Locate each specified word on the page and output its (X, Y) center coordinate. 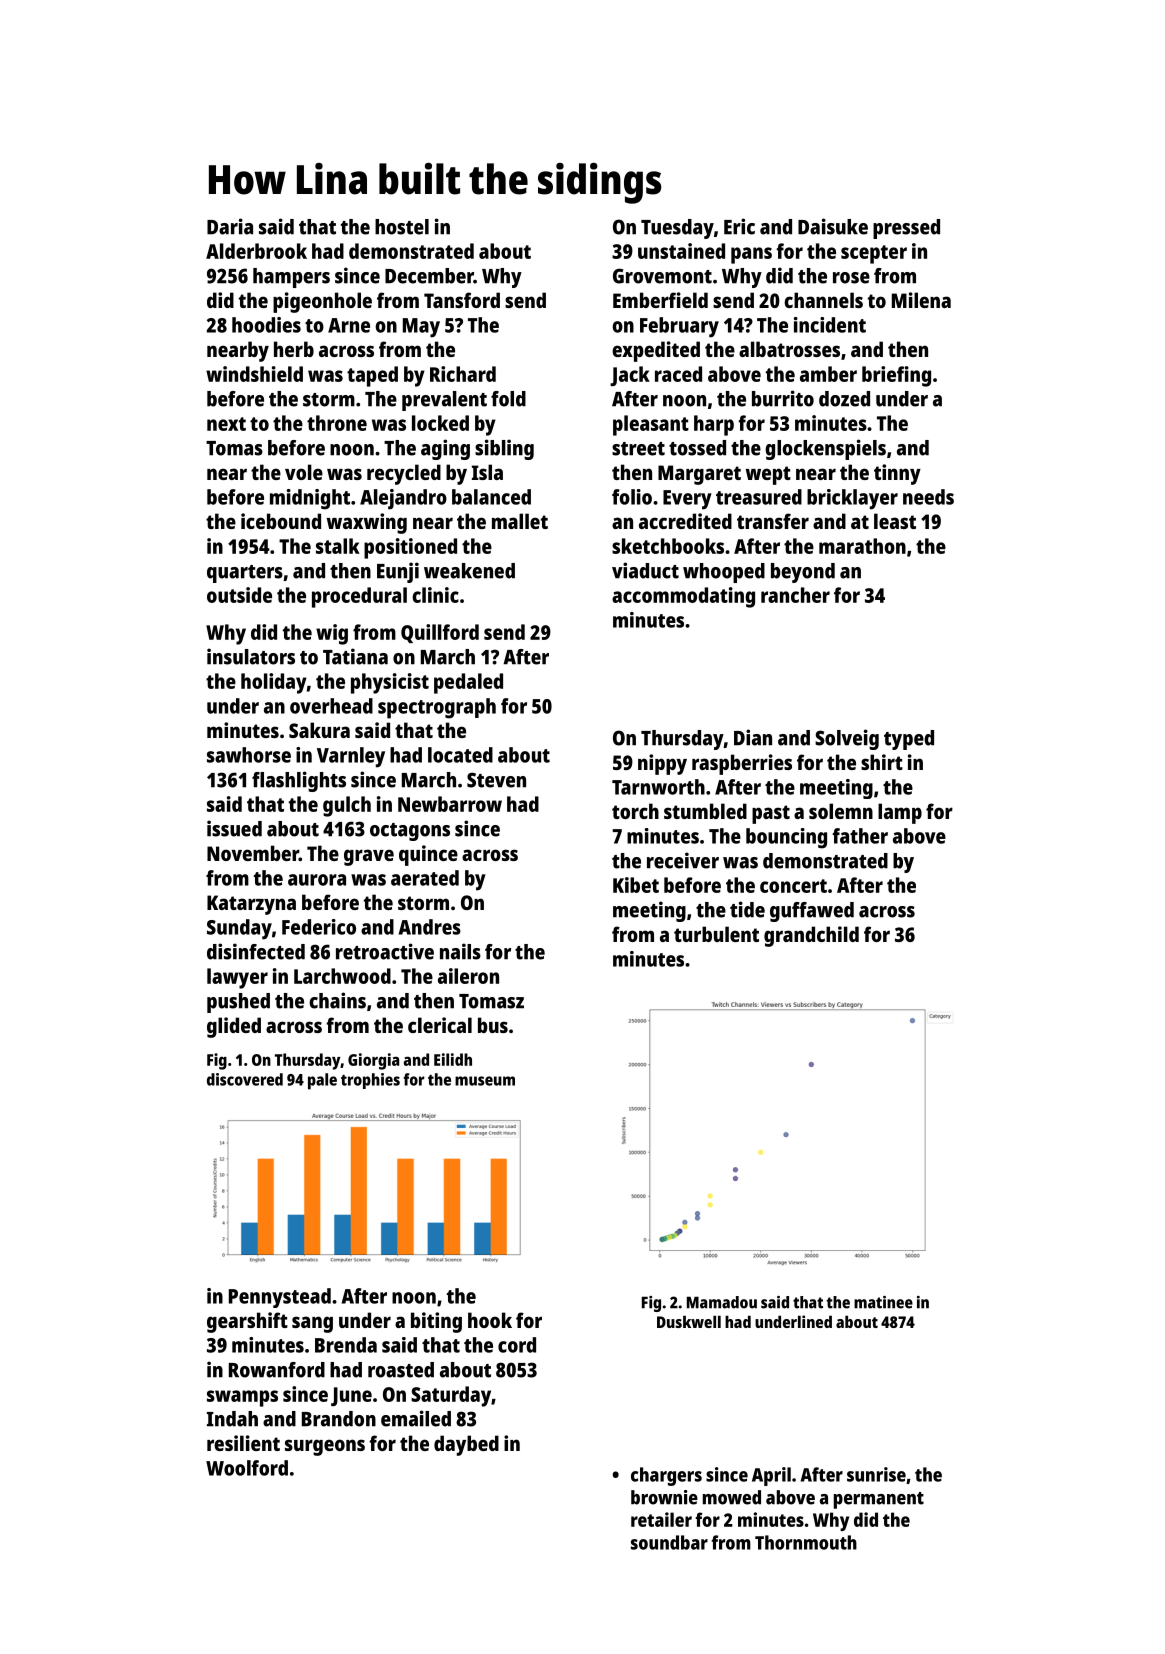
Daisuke (833, 226)
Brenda (346, 1345)
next (226, 424)
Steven (496, 780)
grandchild (811, 936)
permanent (879, 1500)
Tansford (462, 300)
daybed (466, 1445)
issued (234, 828)
